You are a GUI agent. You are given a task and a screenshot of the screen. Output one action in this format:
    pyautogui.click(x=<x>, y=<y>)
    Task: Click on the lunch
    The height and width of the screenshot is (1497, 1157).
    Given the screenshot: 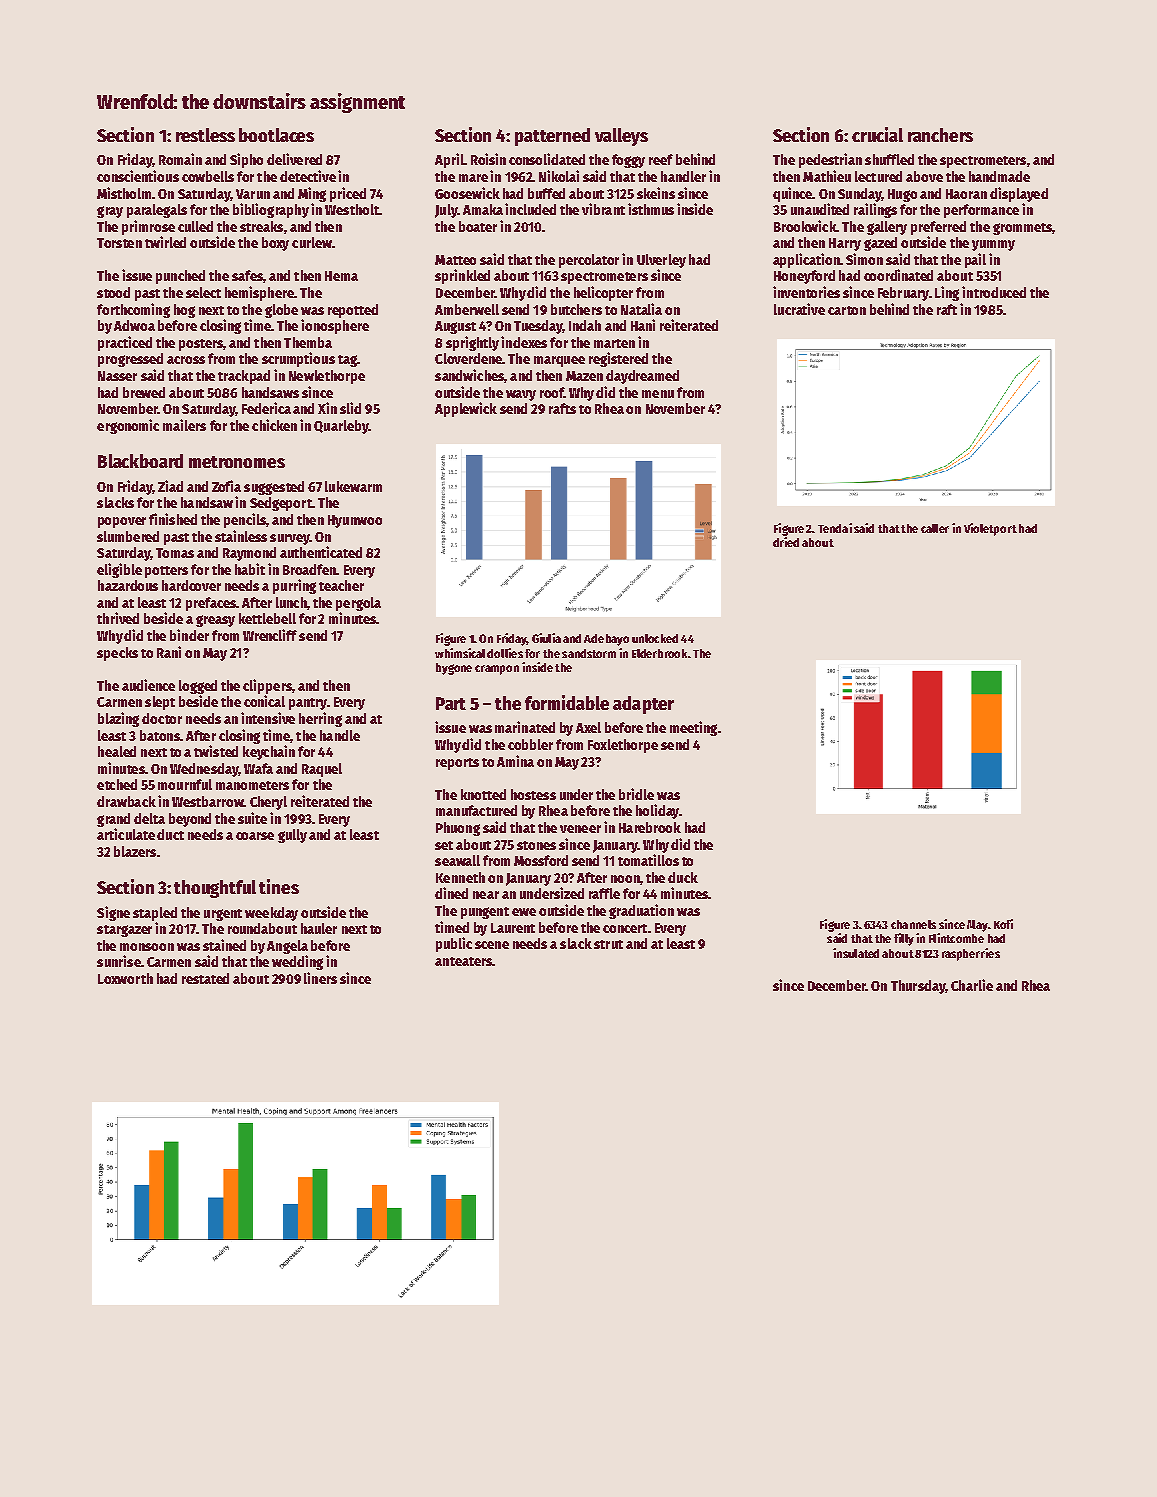 What is the action you would take?
    pyautogui.click(x=291, y=602)
